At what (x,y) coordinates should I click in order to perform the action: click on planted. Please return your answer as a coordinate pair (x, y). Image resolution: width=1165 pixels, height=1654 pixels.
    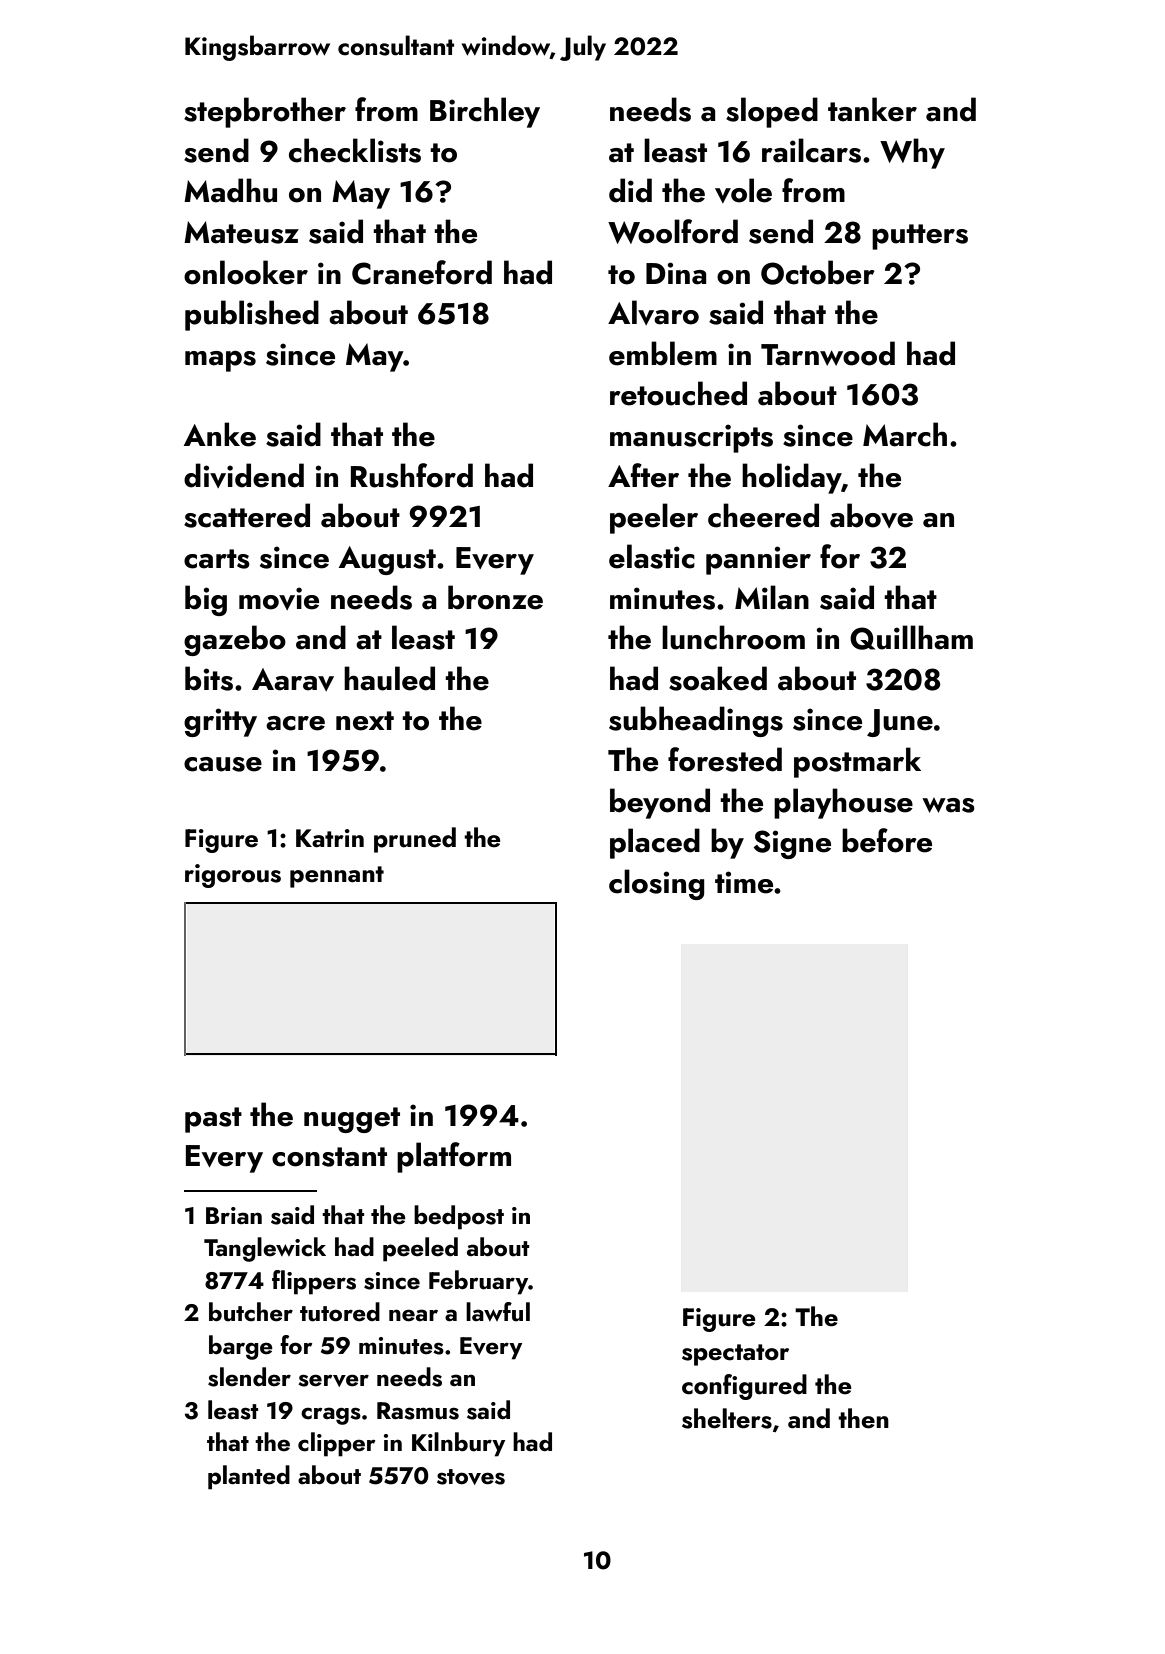
    Looking at the image, I should click on (249, 1477).
